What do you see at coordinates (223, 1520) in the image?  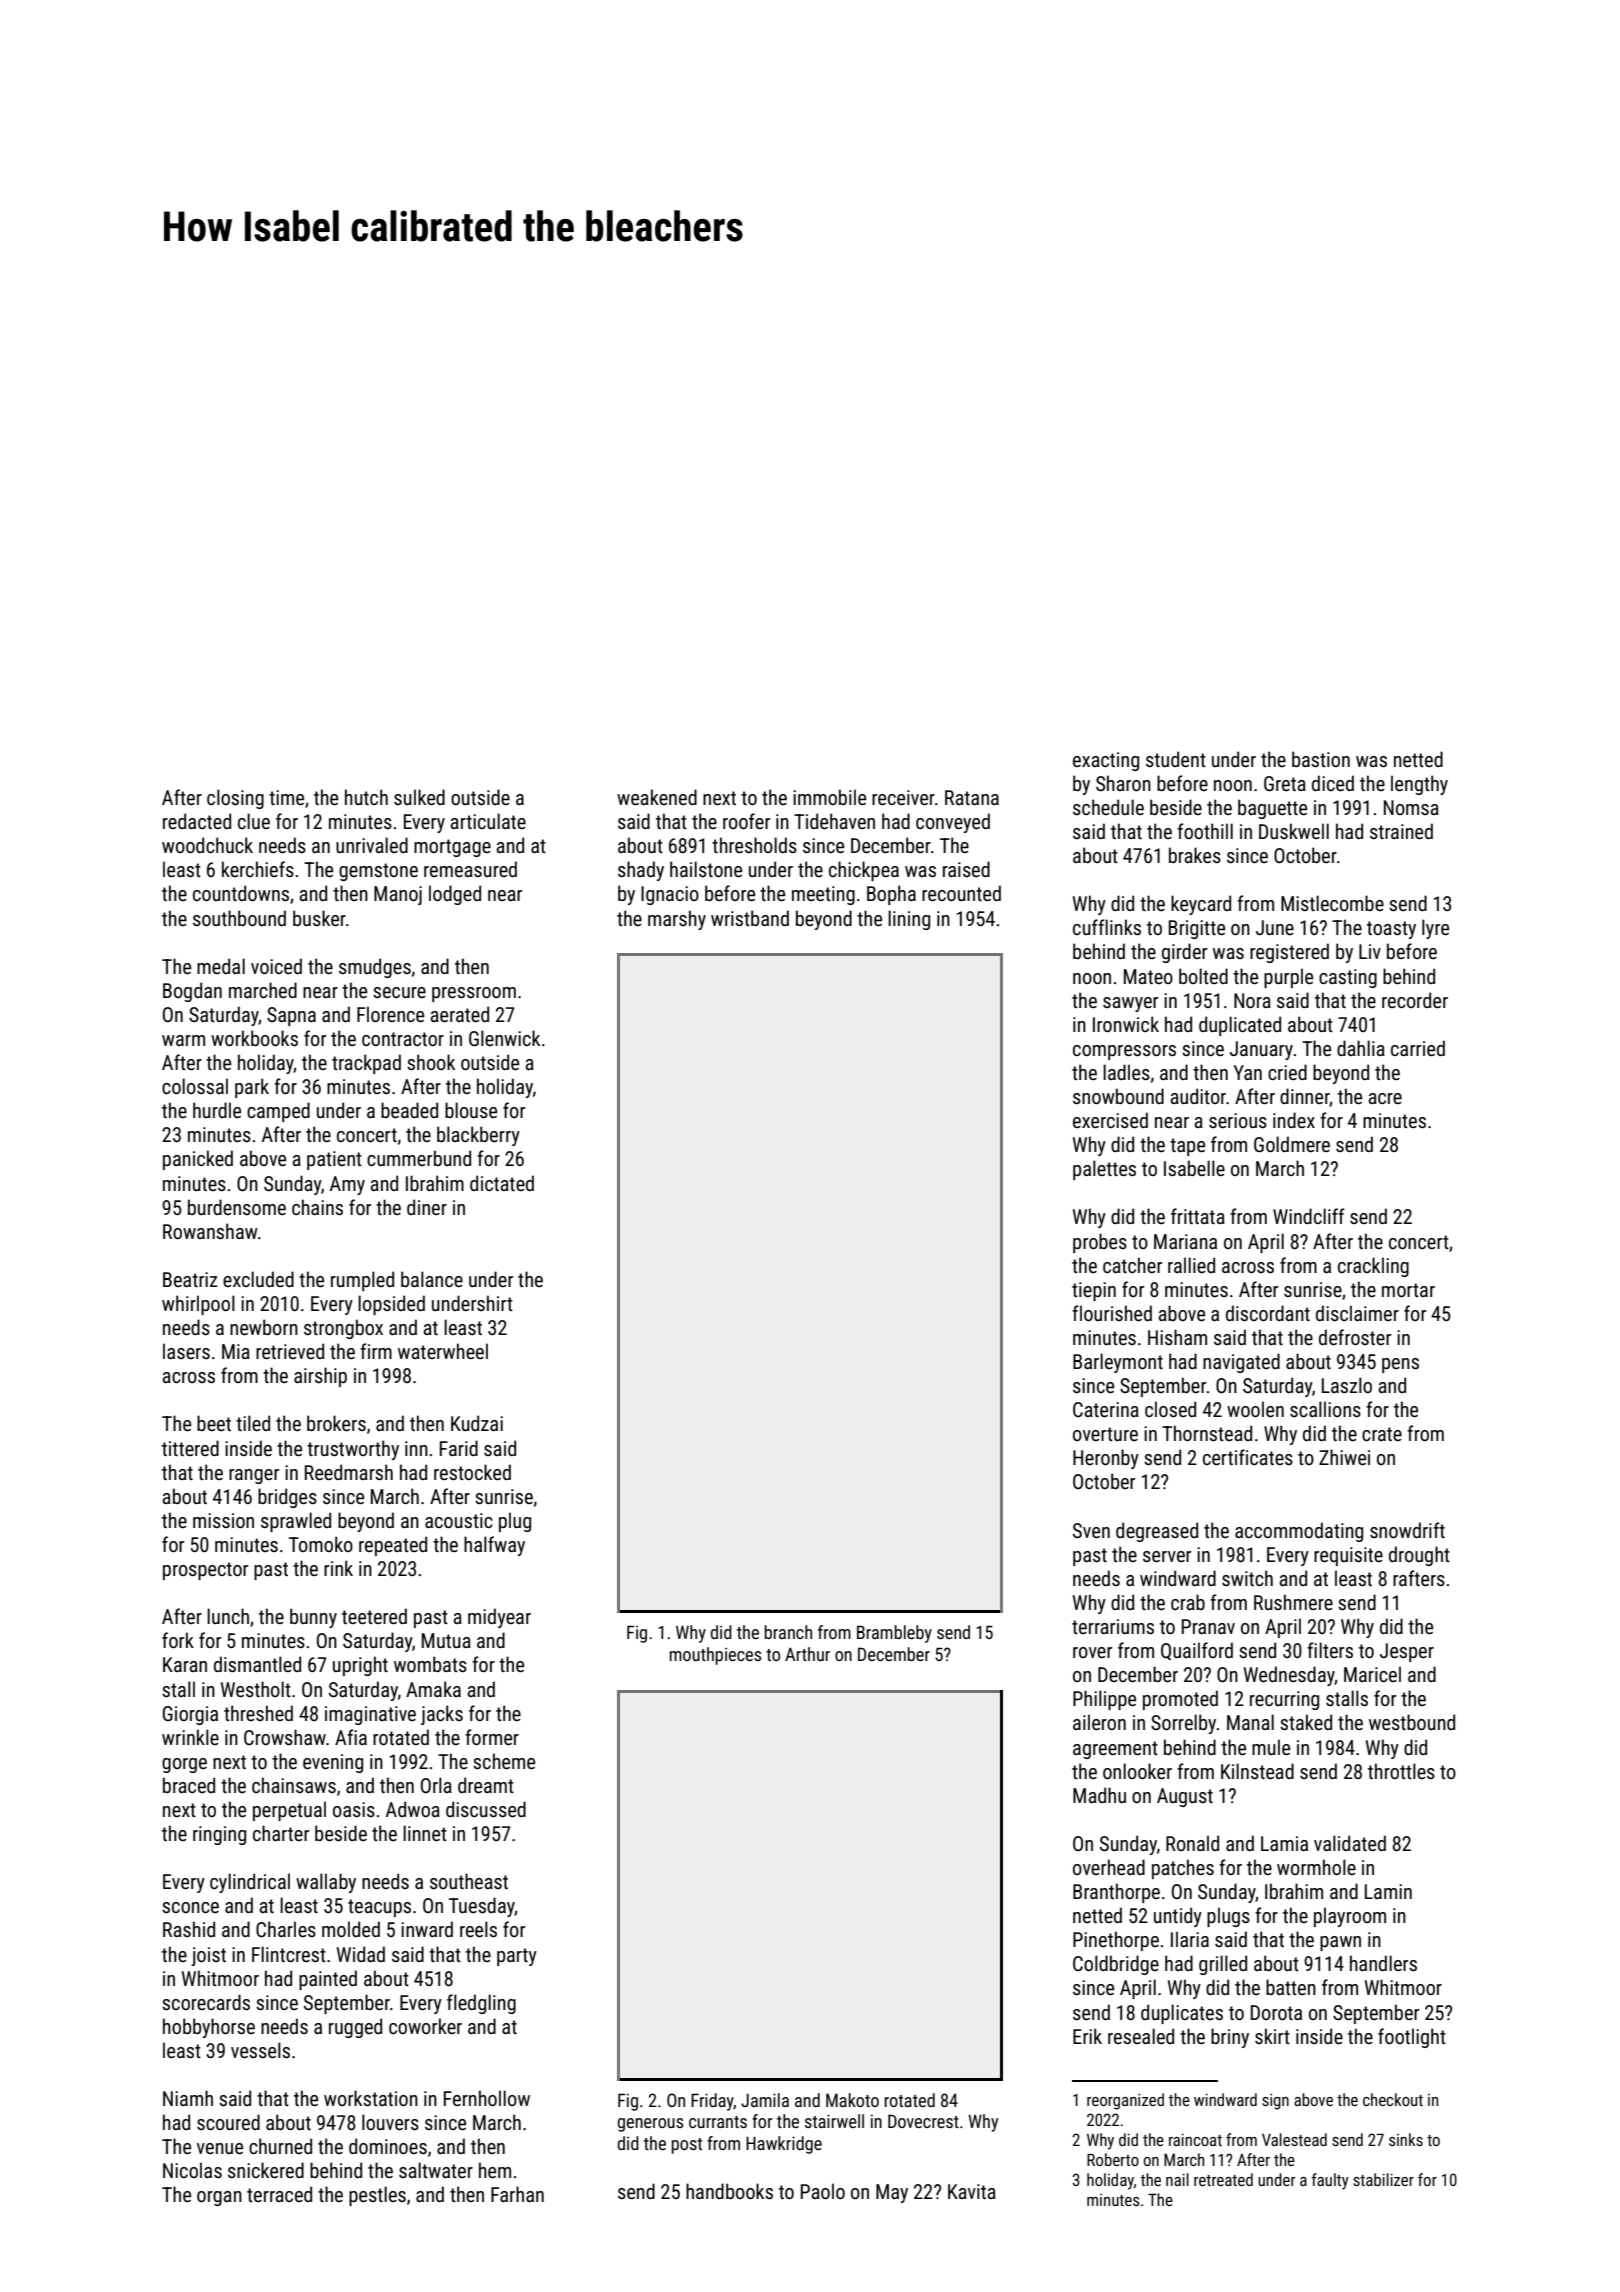 I see `mission` at bounding box center [223, 1520].
